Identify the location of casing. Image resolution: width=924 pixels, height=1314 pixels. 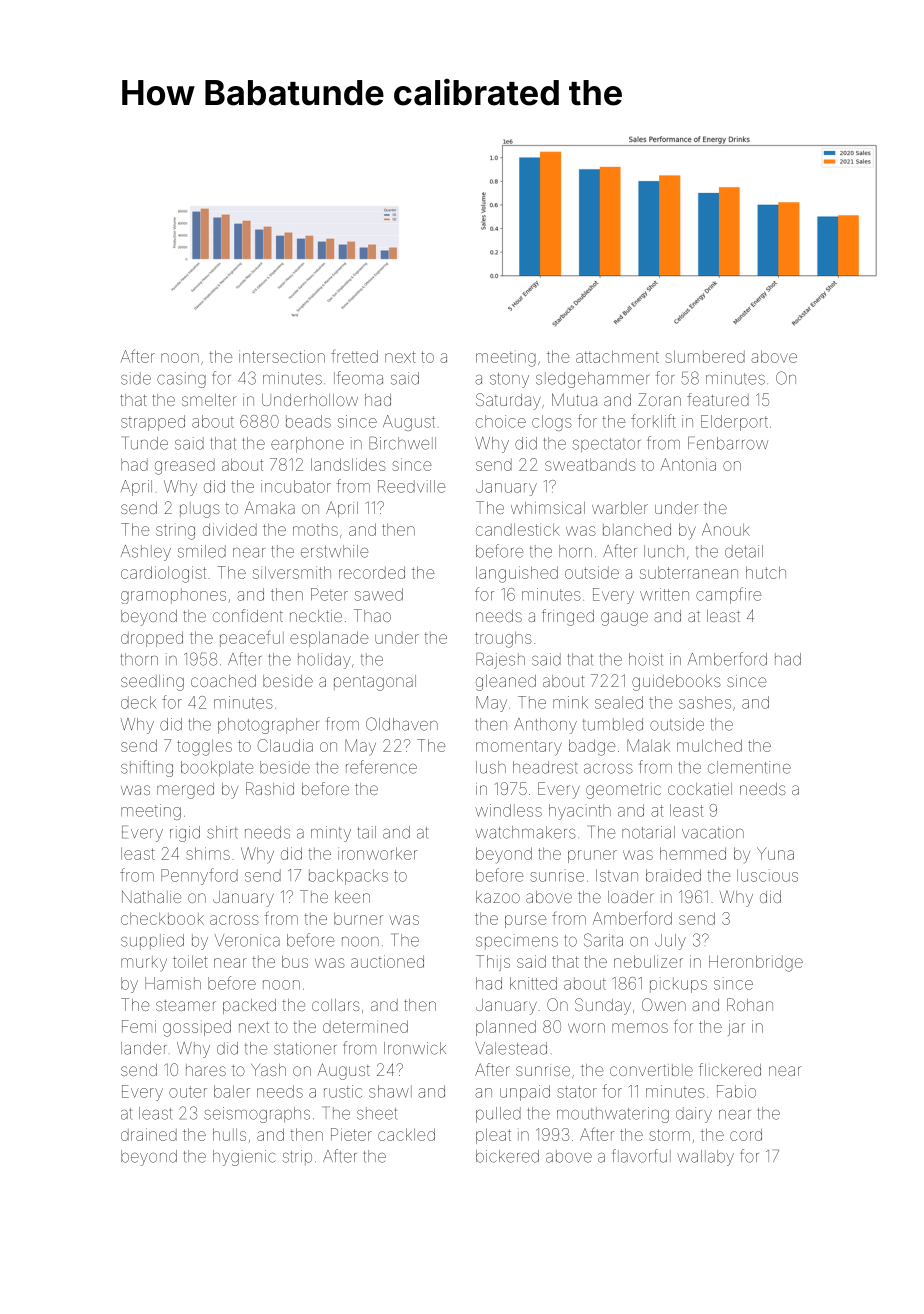
(181, 380).
